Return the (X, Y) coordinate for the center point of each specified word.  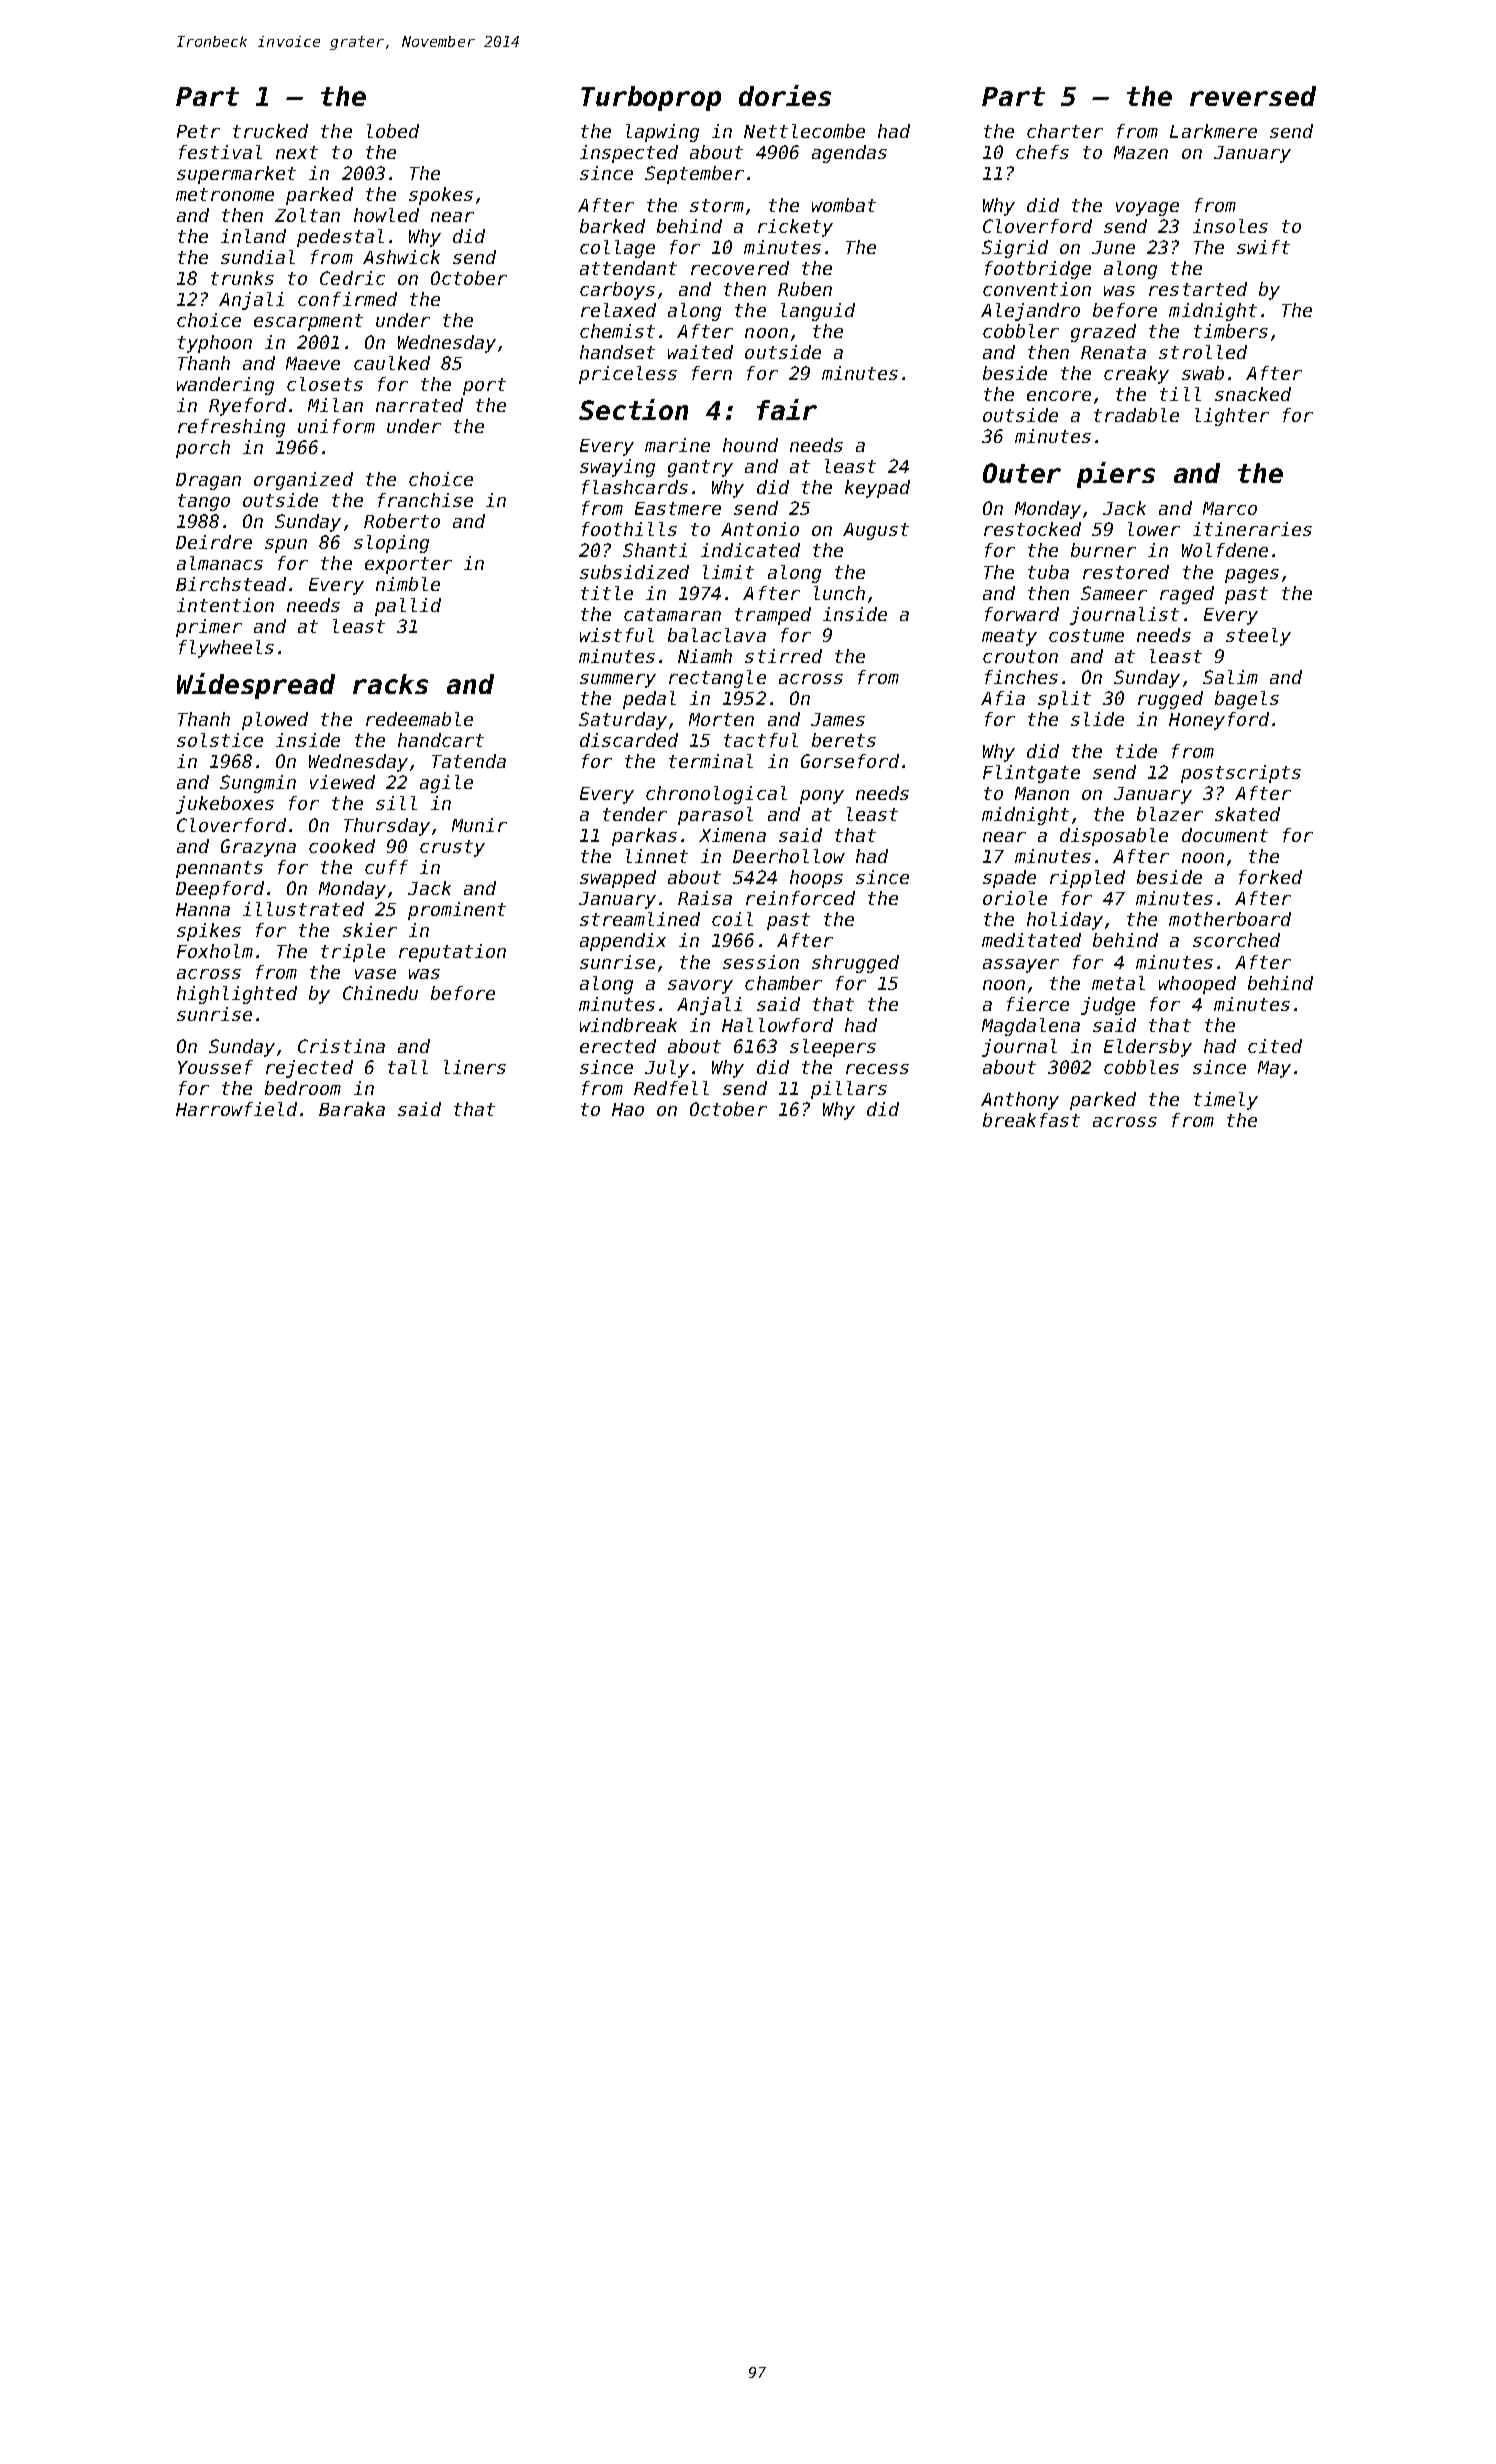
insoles (1230, 226)
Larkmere (1213, 131)
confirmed (347, 299)
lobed (393, 131)
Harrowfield (236, 1109)
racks (390, 684)
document (1225, 835)
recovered (740, 268)
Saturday (623, 721)
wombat (844, 205)
